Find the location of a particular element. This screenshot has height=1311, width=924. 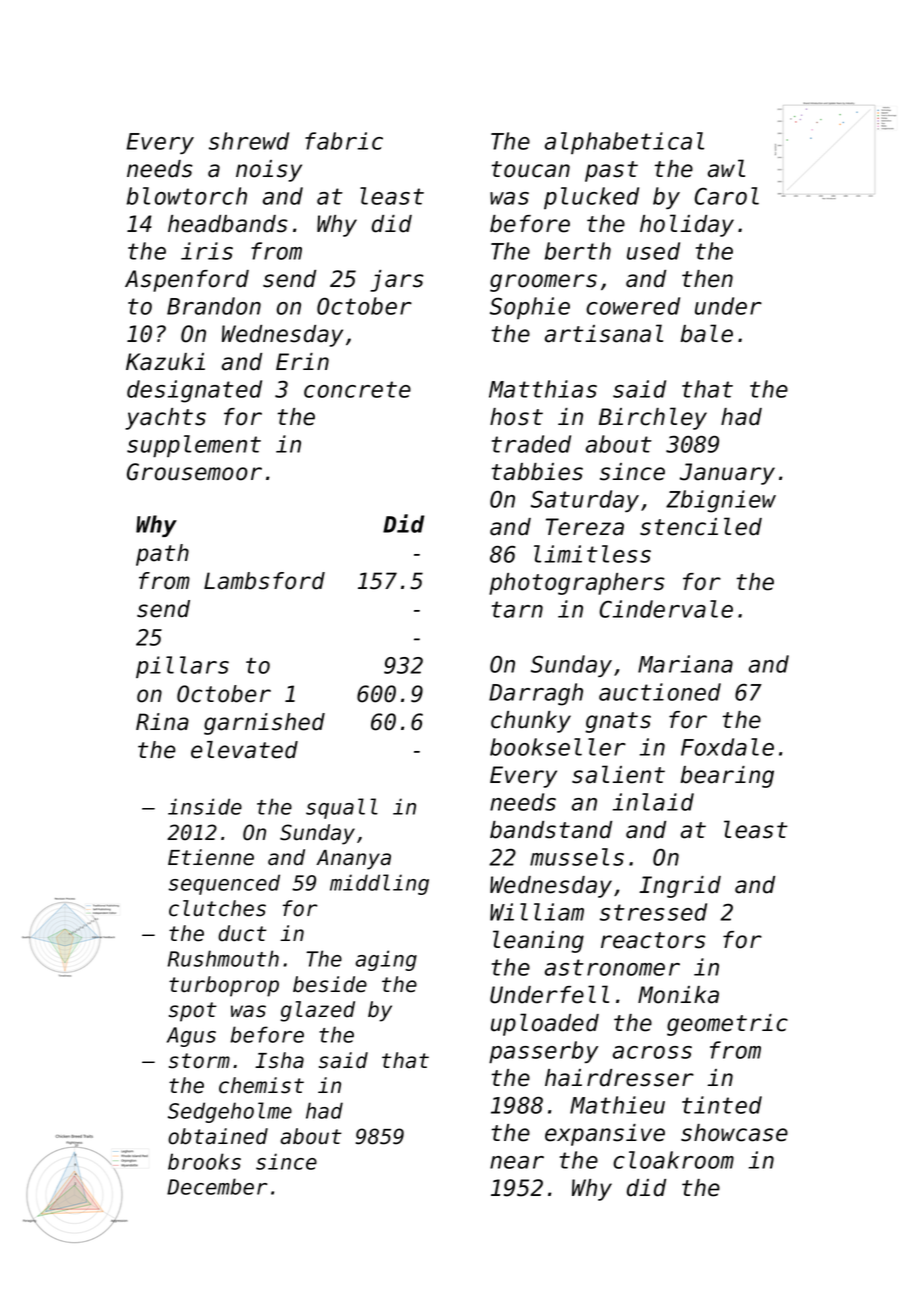

turboprop is located at coordinates (224, 986).
